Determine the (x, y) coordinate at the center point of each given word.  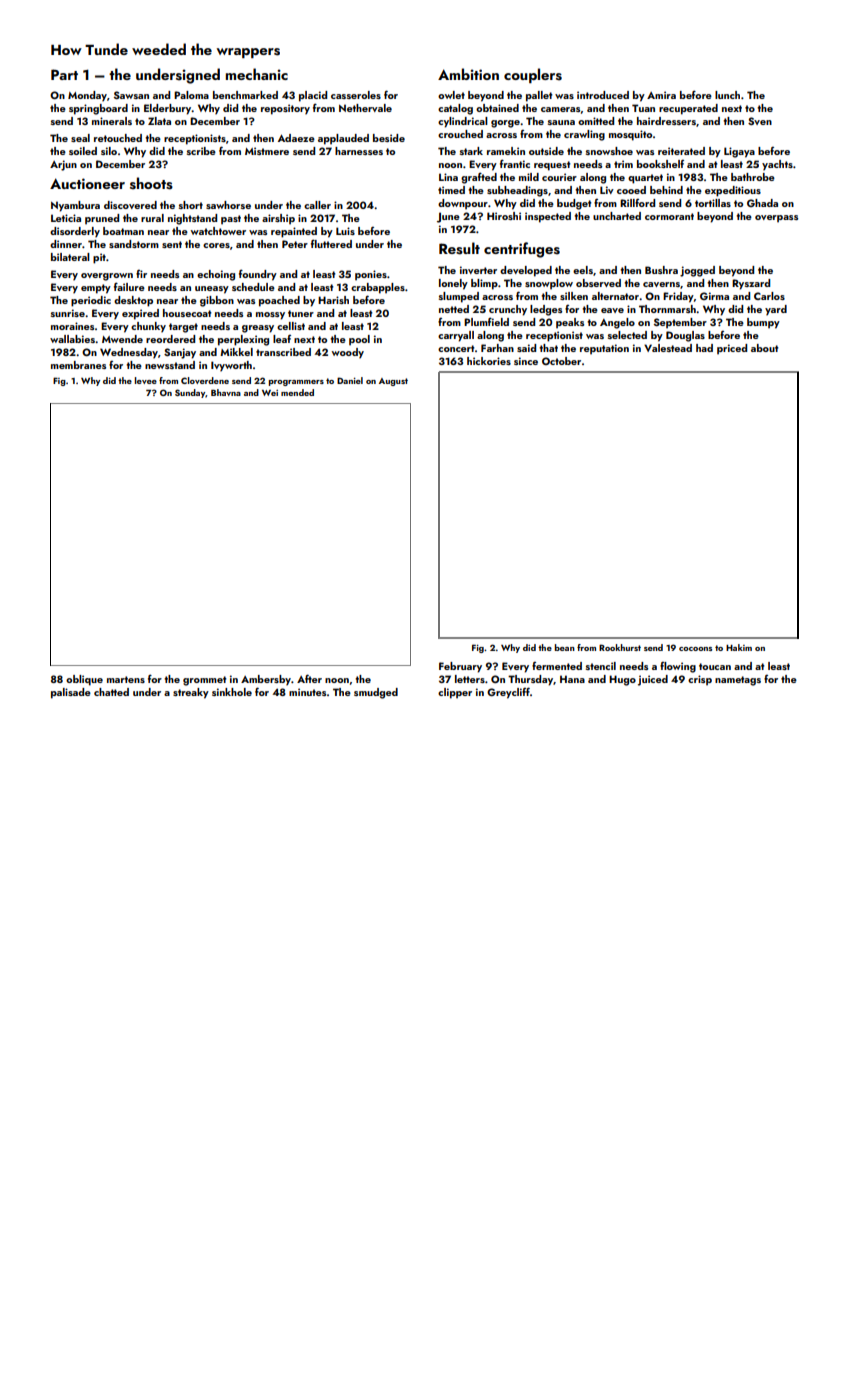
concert (456, 348)
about (765, 348)
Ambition (468, 74)
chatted (111, 692)
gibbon (217, 301)
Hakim (739, 647)
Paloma (191, 95)
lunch (727, 95)
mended (297, 392)
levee (146, 380)
